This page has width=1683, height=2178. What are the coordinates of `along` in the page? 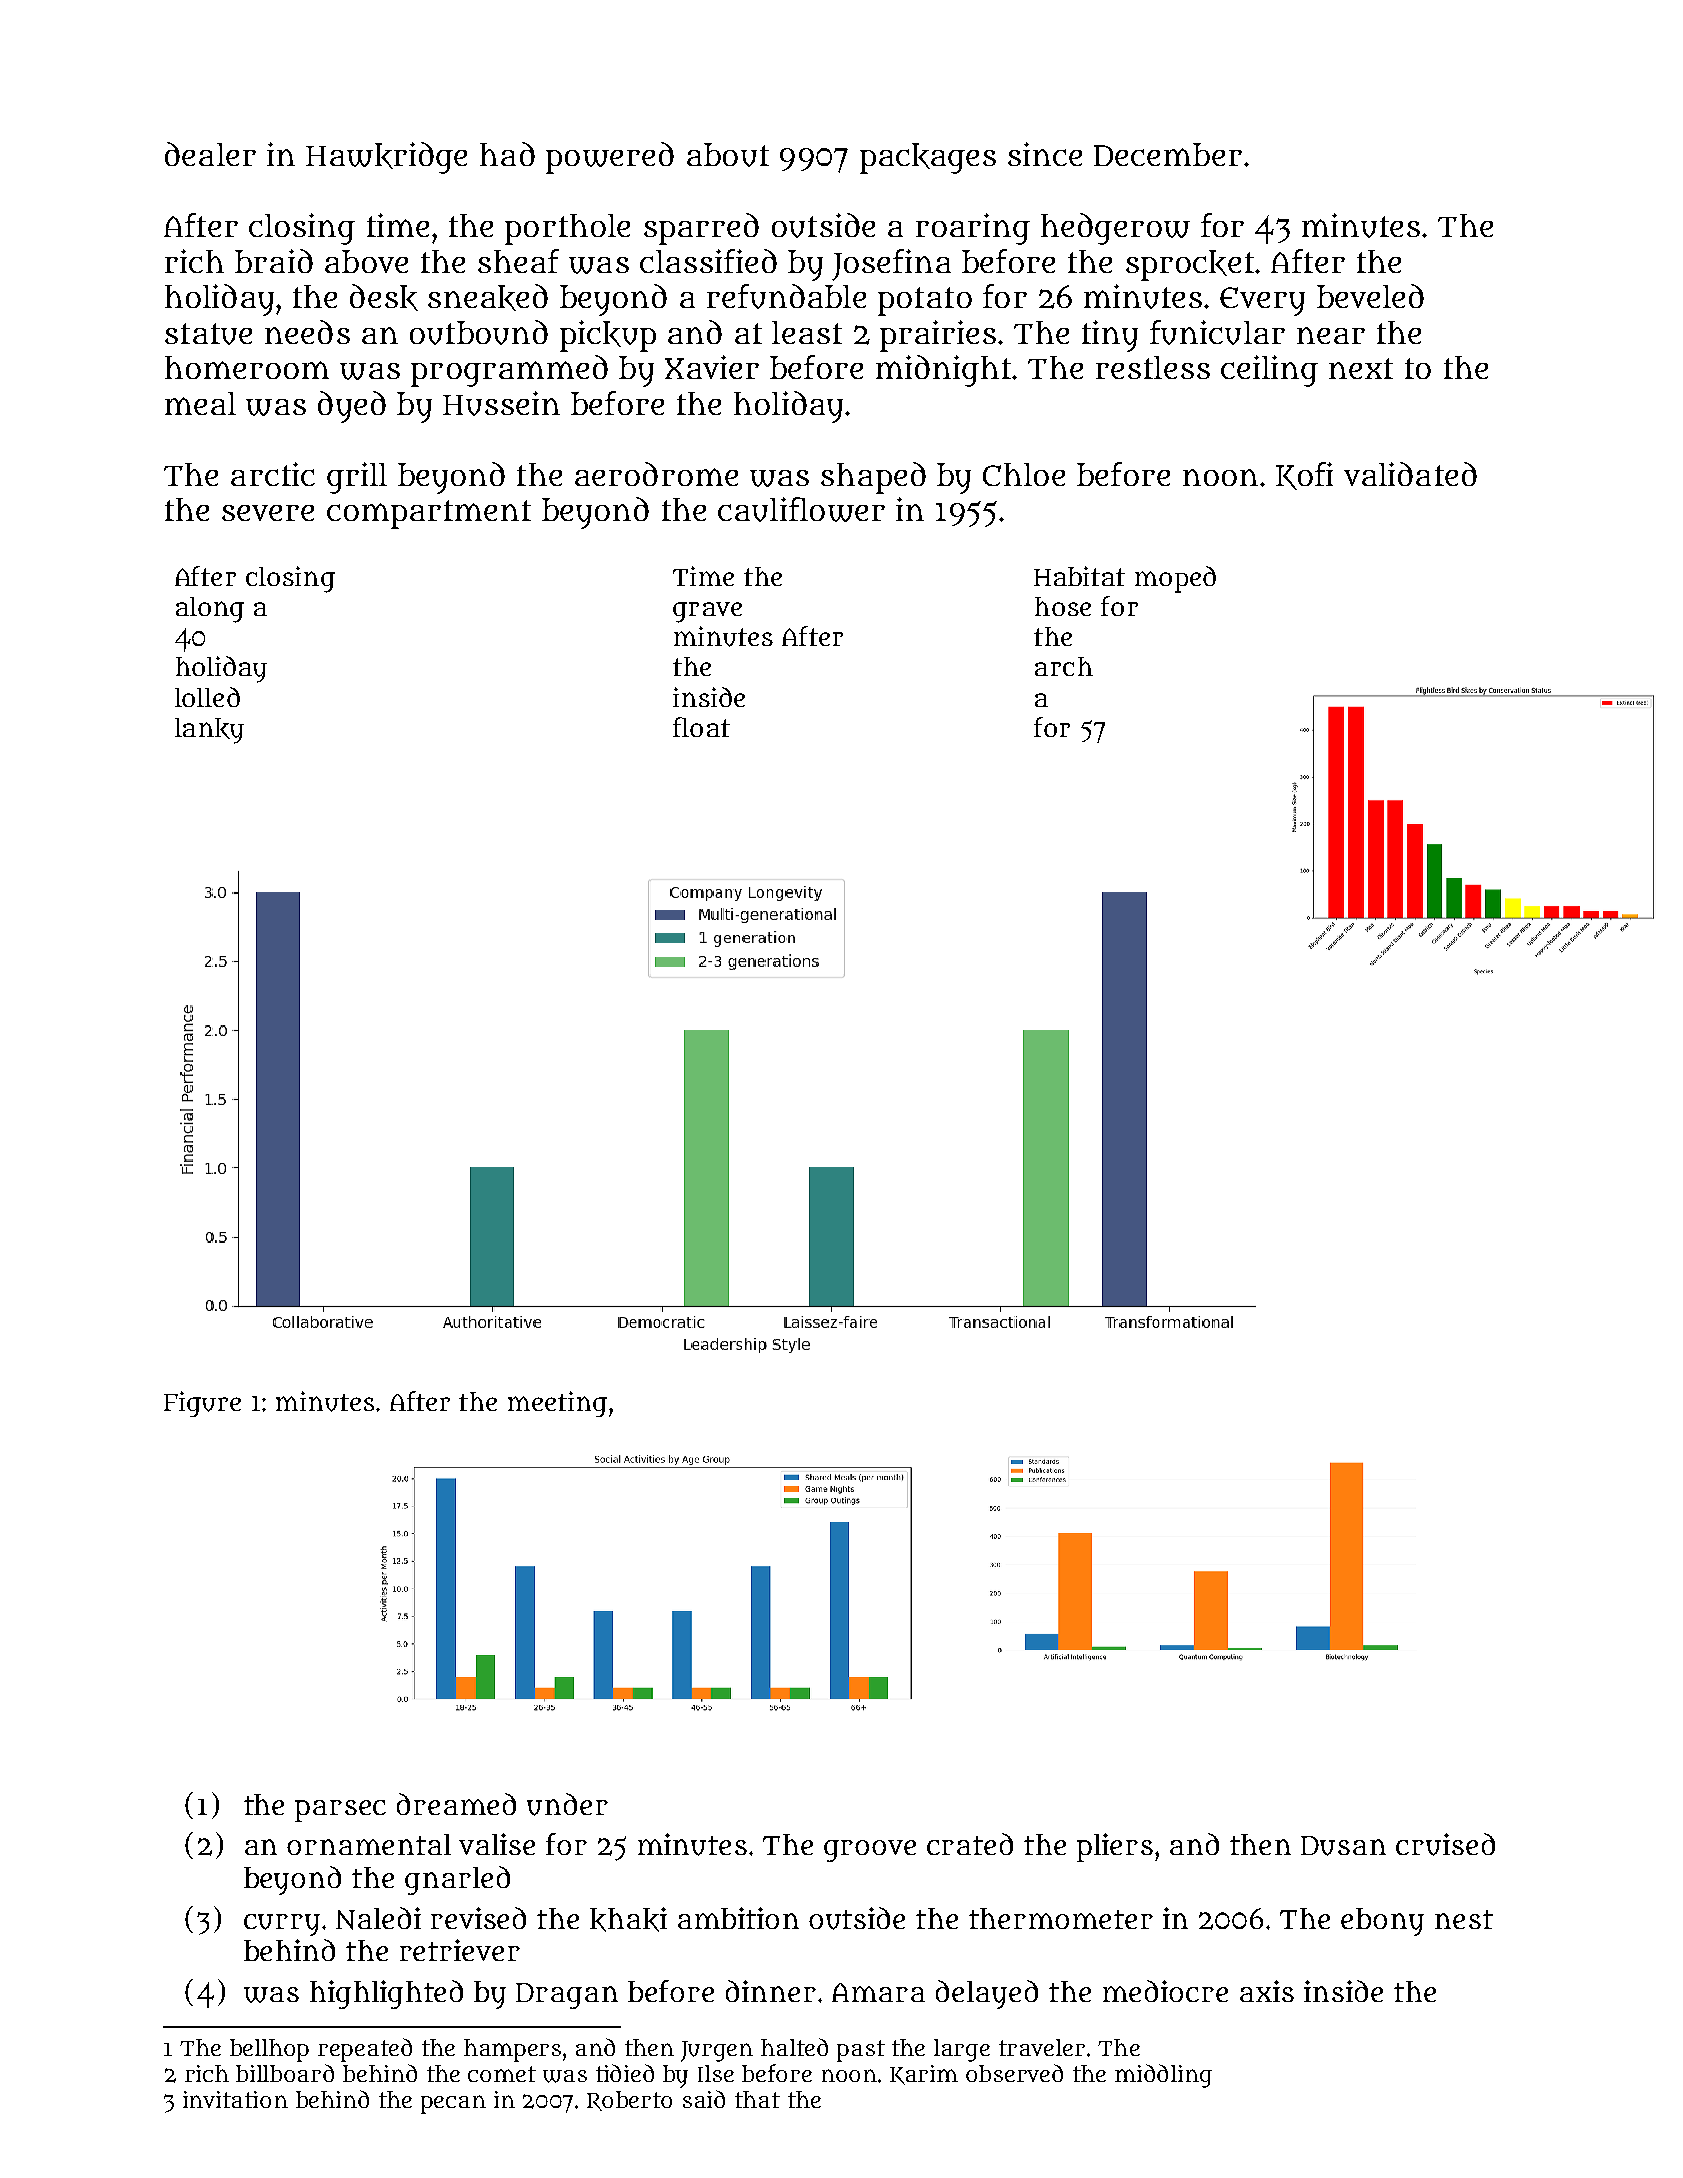 It's located at (210, 610).
